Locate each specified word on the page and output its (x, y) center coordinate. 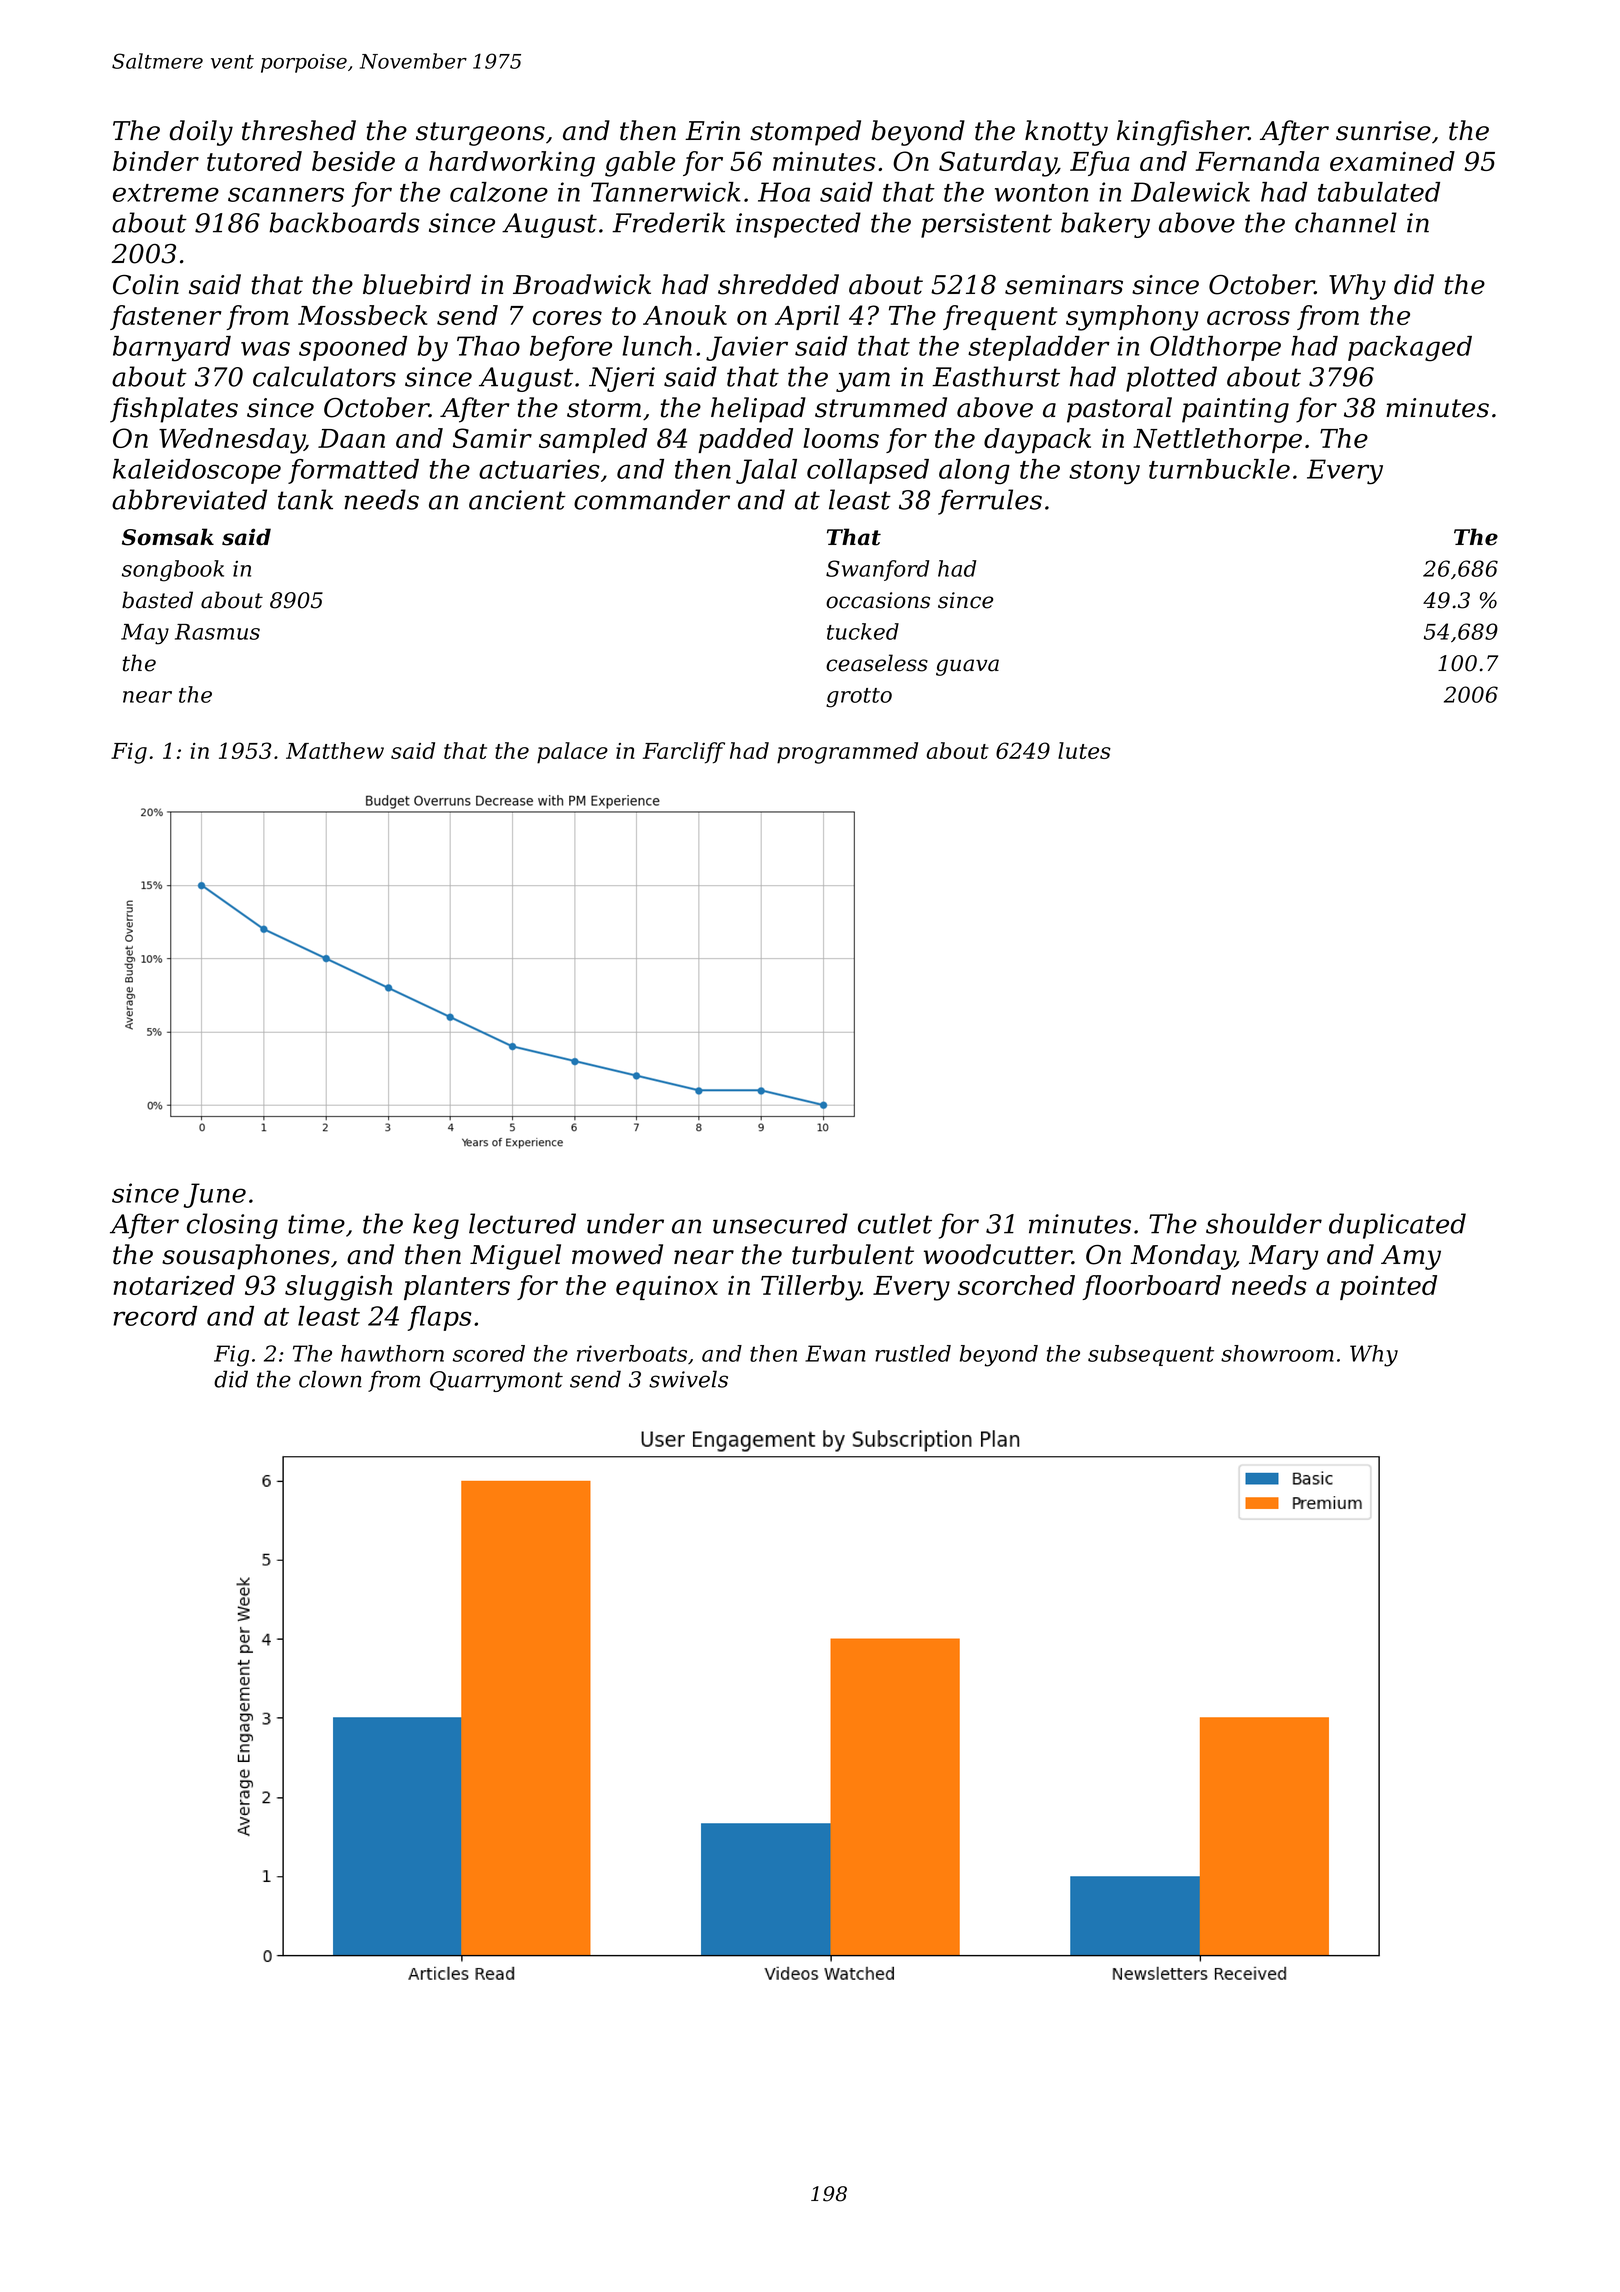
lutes (1084, 750)
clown (330, 1379)
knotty (1066, 133)
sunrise (1383, 131)
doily (201, 133)
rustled (913, 1353)
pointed (1388, 1287)
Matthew (335, 750)
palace (572, 753)
